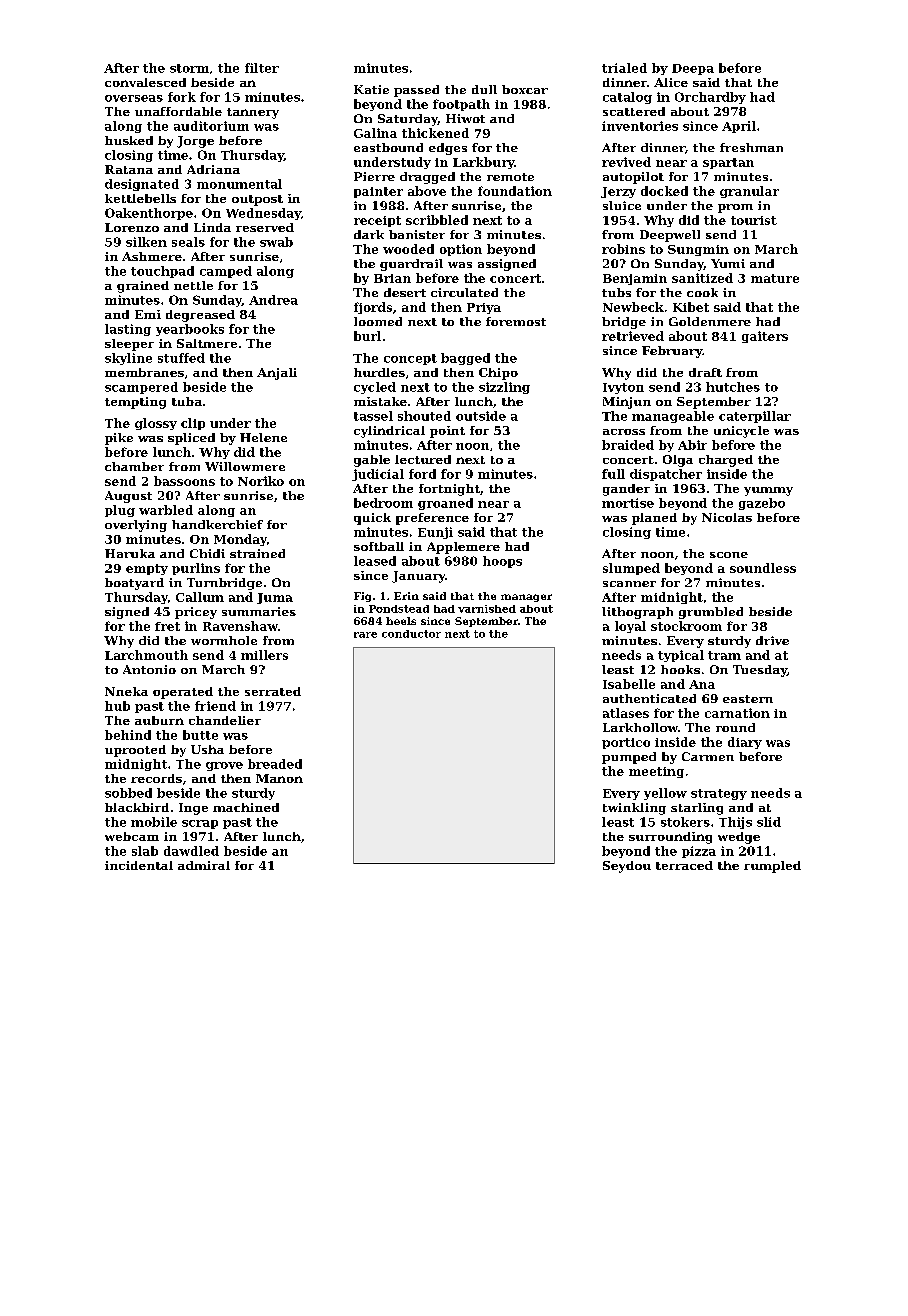  Describe the element at coordinates (627, 867) in the page. I see `Seydou` at that location.
